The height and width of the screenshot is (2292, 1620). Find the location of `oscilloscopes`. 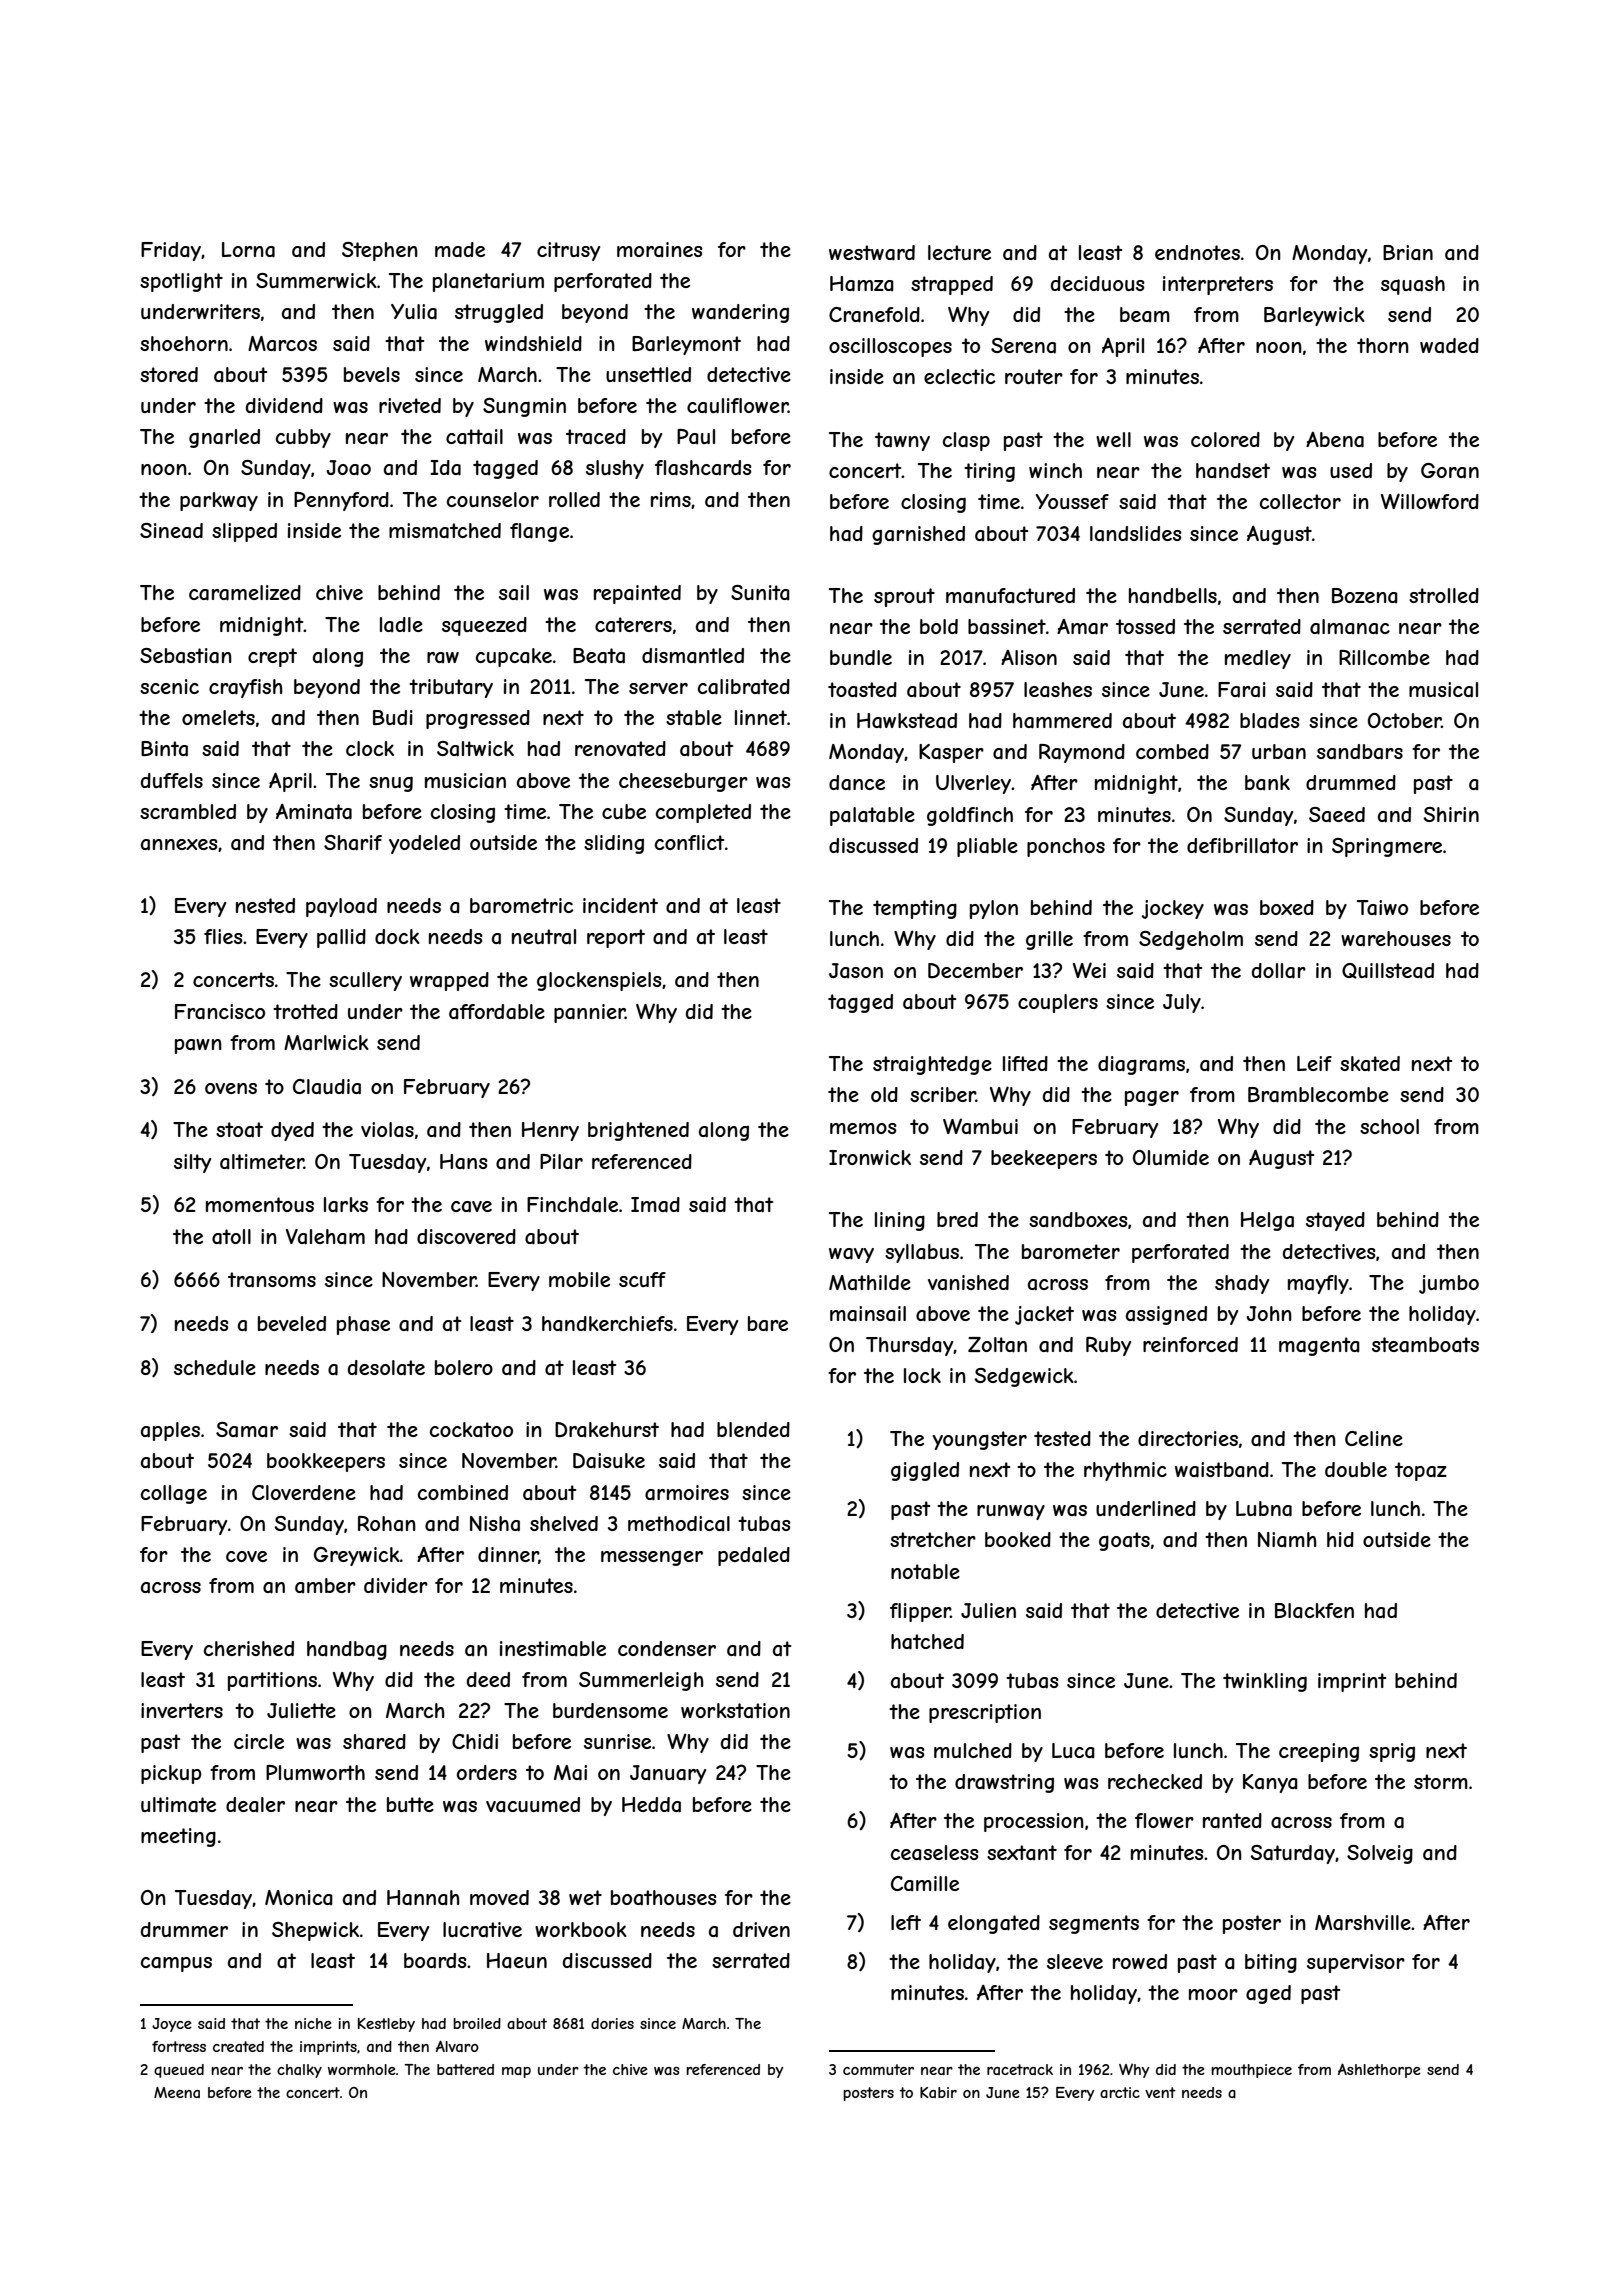

oscilloscopes is located at coordinates (890, 347).
